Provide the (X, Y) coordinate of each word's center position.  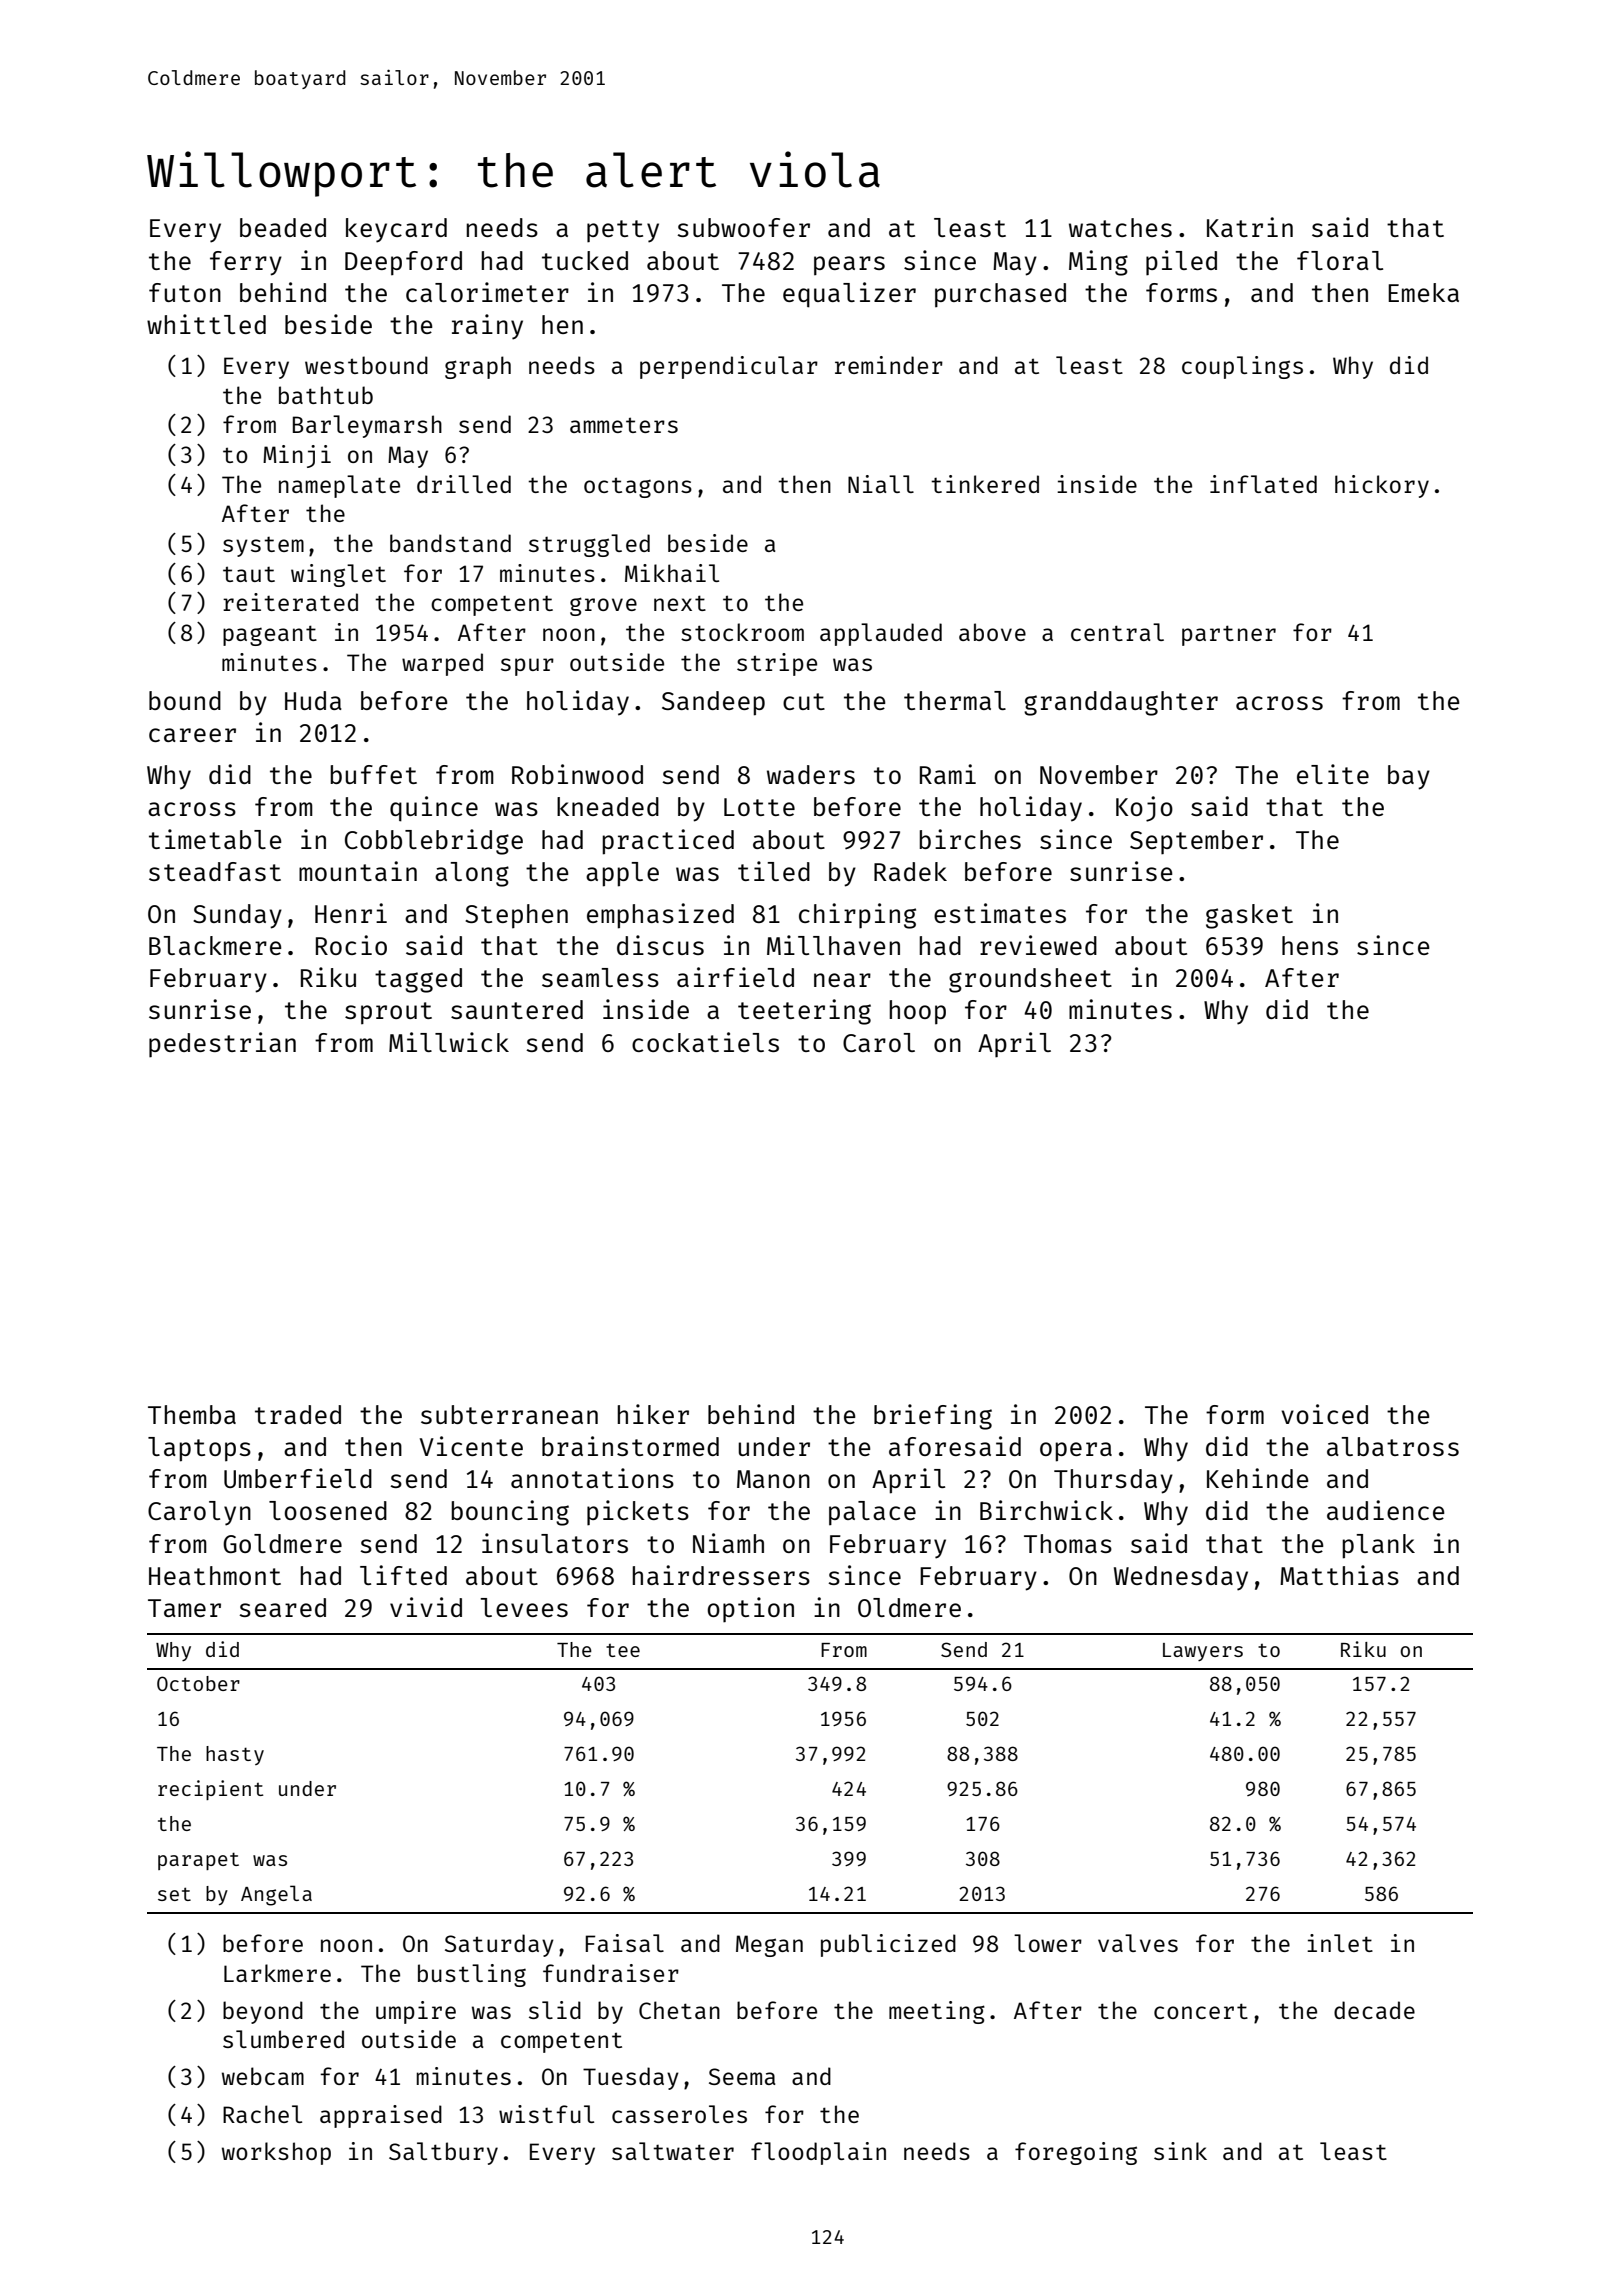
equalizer (849, 295)
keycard (396, 230)
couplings (1242, 367)
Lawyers (1203, 1652)
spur (527, 667)
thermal (955, 700)
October (198, 1683)
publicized (888, 1945)
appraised (381, 2116)
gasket (1249, 916)
